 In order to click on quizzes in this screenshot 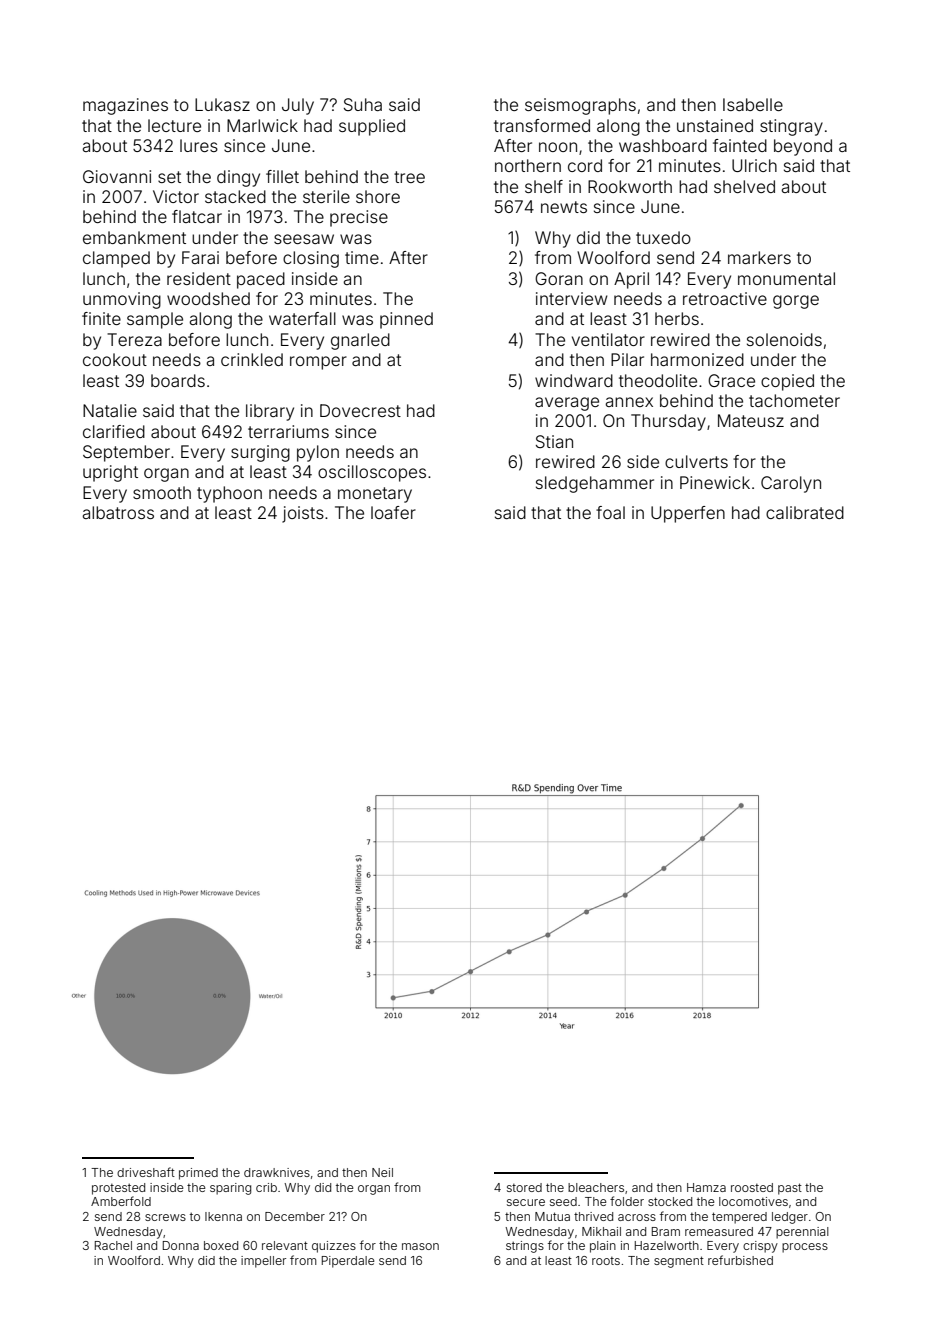, I will do `click(334, 1247)`.
